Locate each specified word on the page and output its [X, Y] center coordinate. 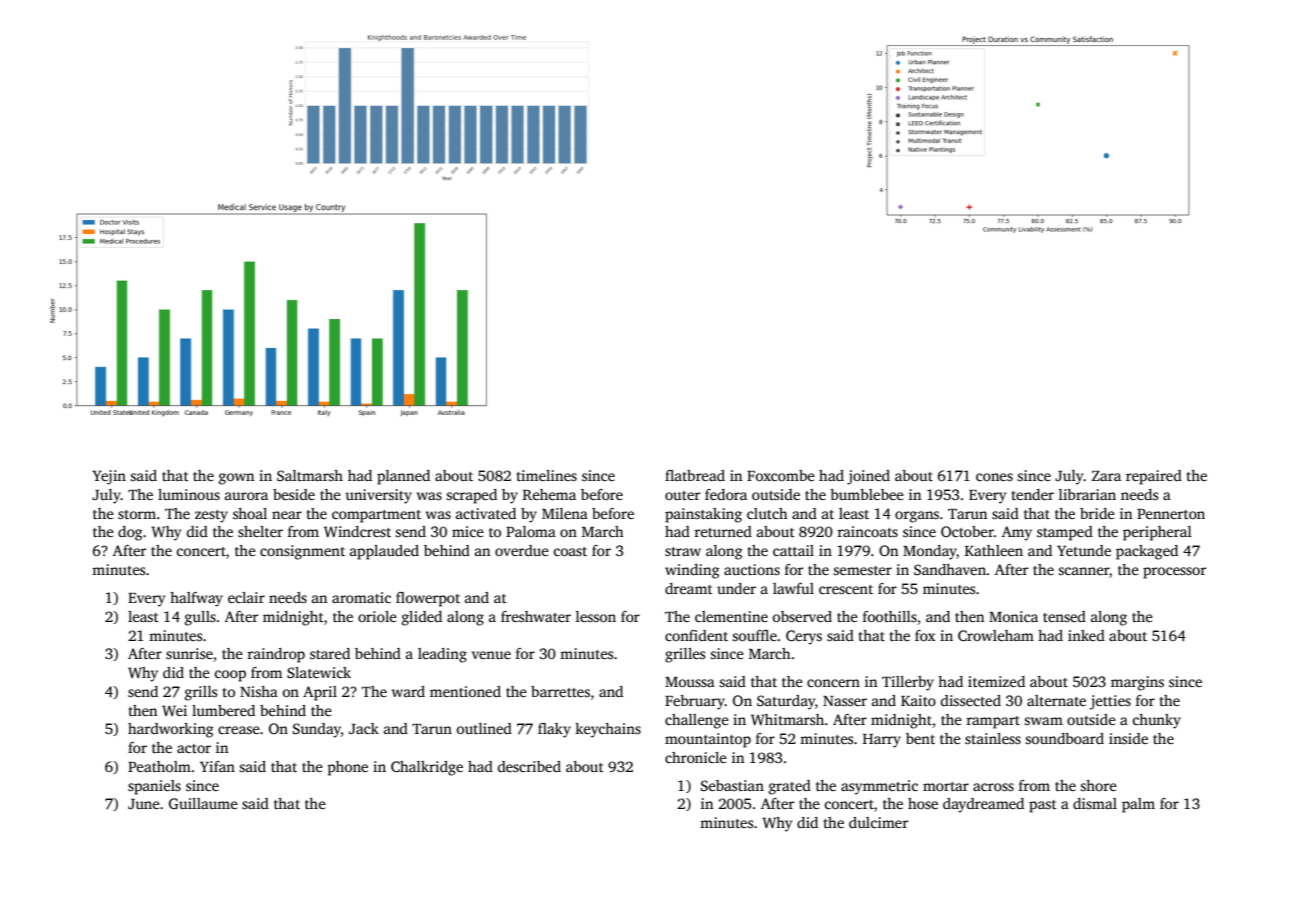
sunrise [189, 653]
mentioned [465, 691]
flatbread [695, 475]
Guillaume [203, 803]
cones [994, 477]
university [378, 496]
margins [1137, 683]
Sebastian [732, 785]
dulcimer [878, 822]
